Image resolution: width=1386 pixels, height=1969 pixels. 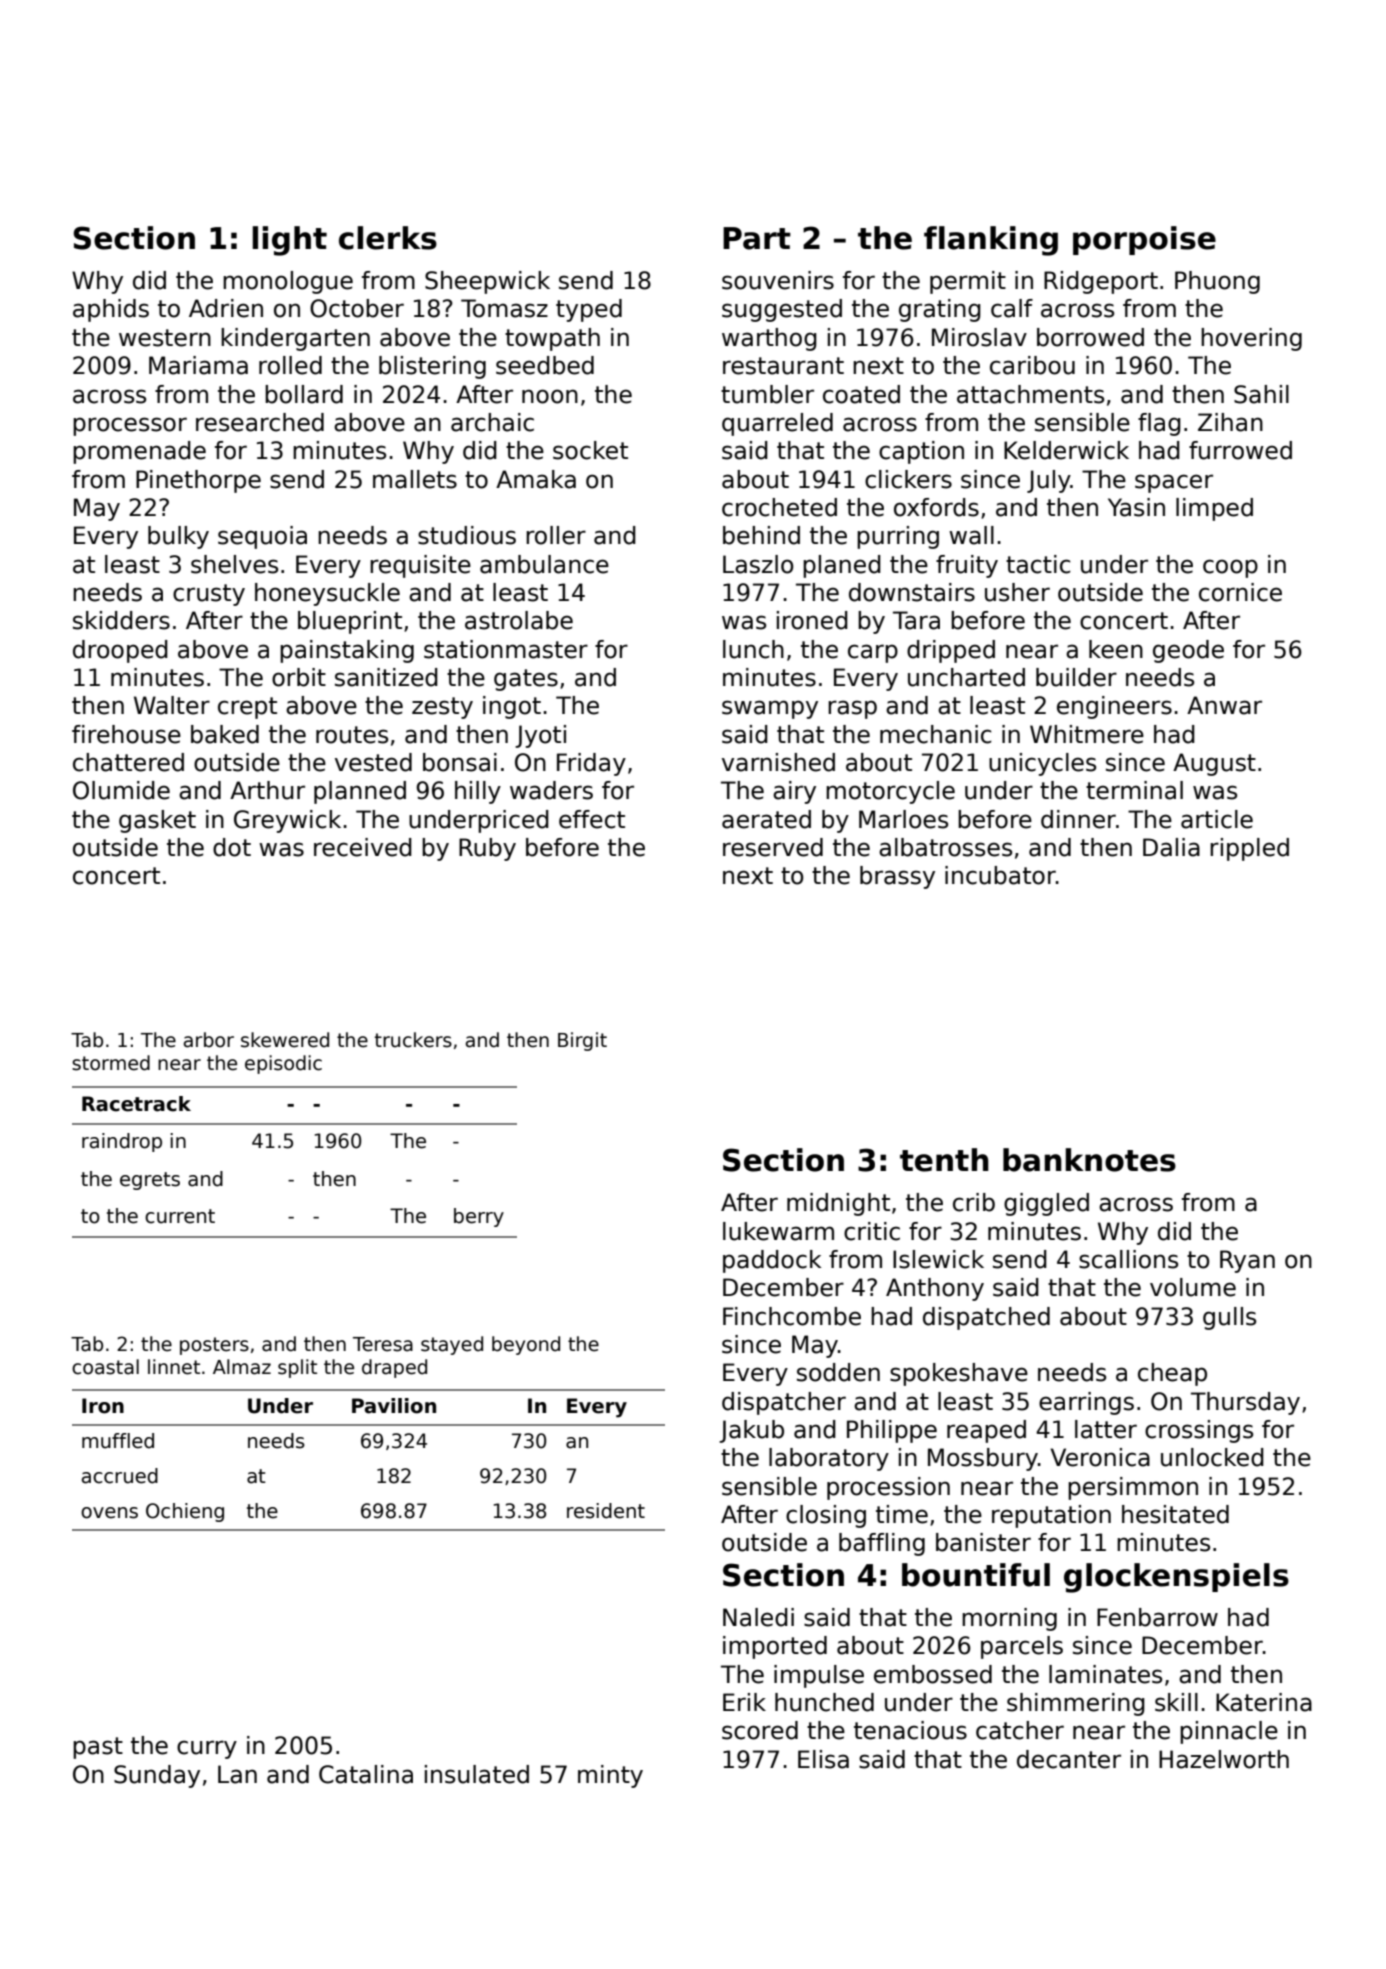 I want to click on Part, so click(x=757, y=238).
